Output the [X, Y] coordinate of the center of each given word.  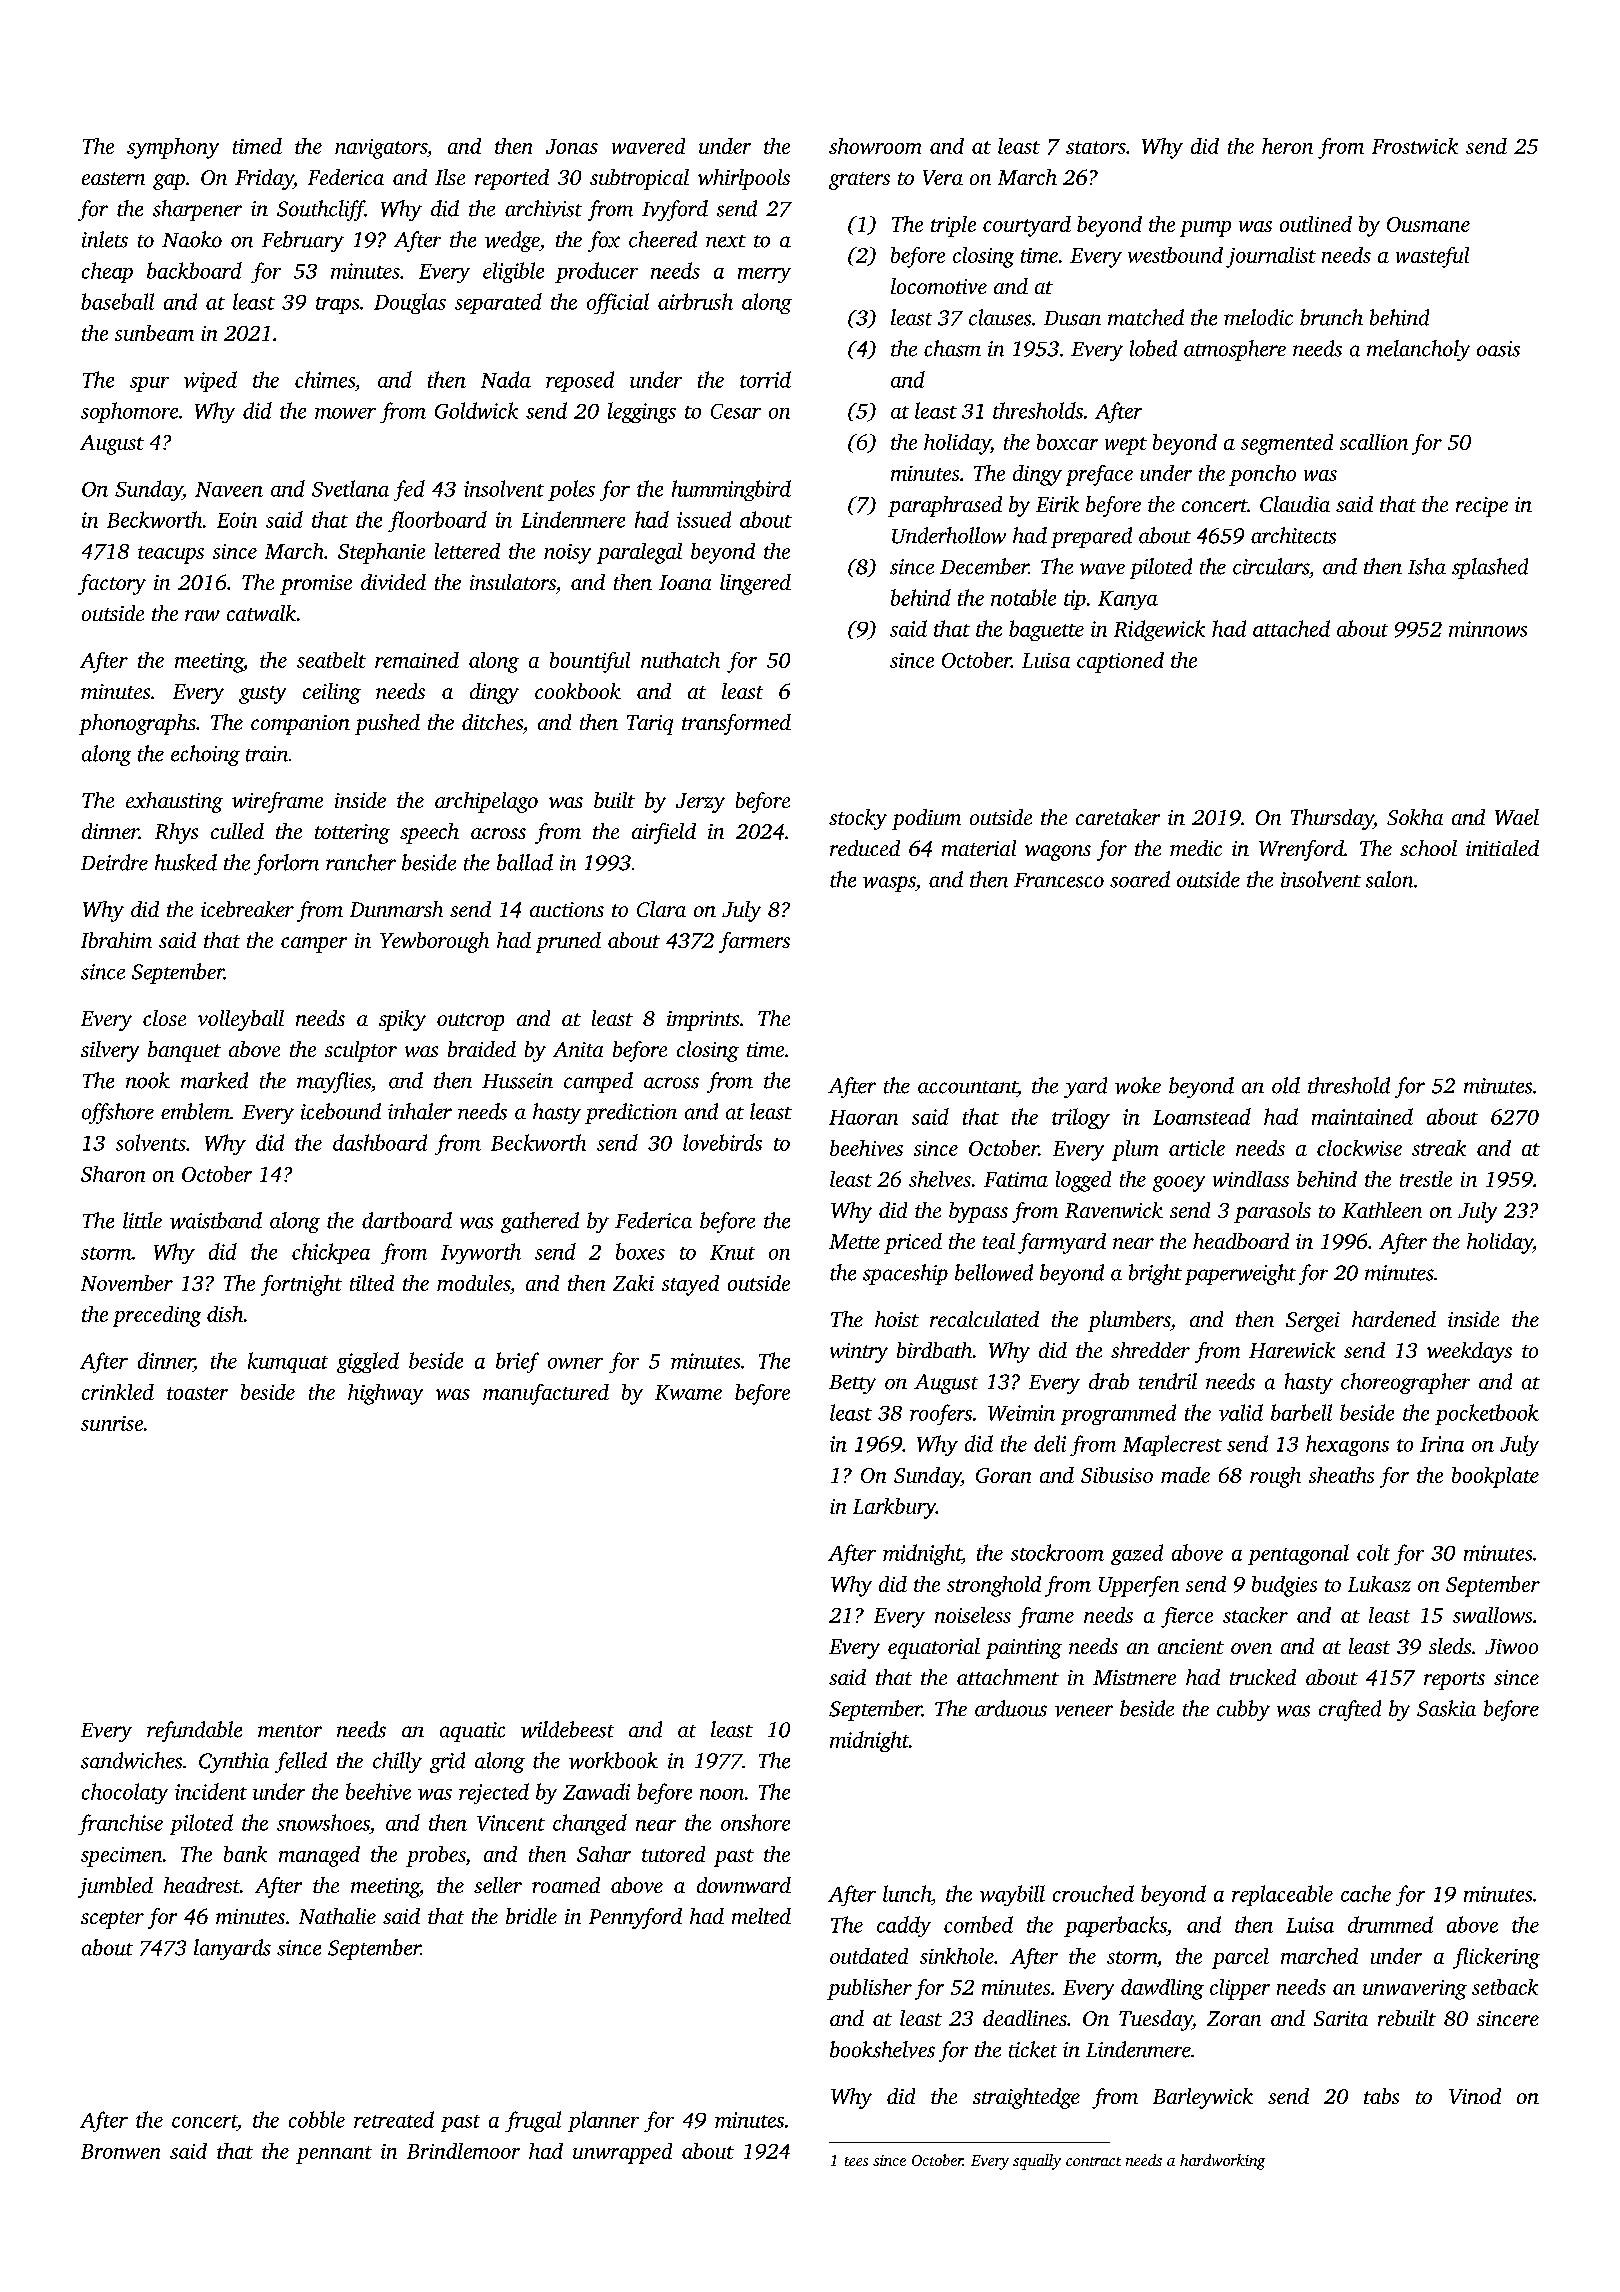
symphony [173, 148]
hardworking [1222, 2162]
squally [1037, 2162]
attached [1291, 628]
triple [953, 226]
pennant [334, 2155]
